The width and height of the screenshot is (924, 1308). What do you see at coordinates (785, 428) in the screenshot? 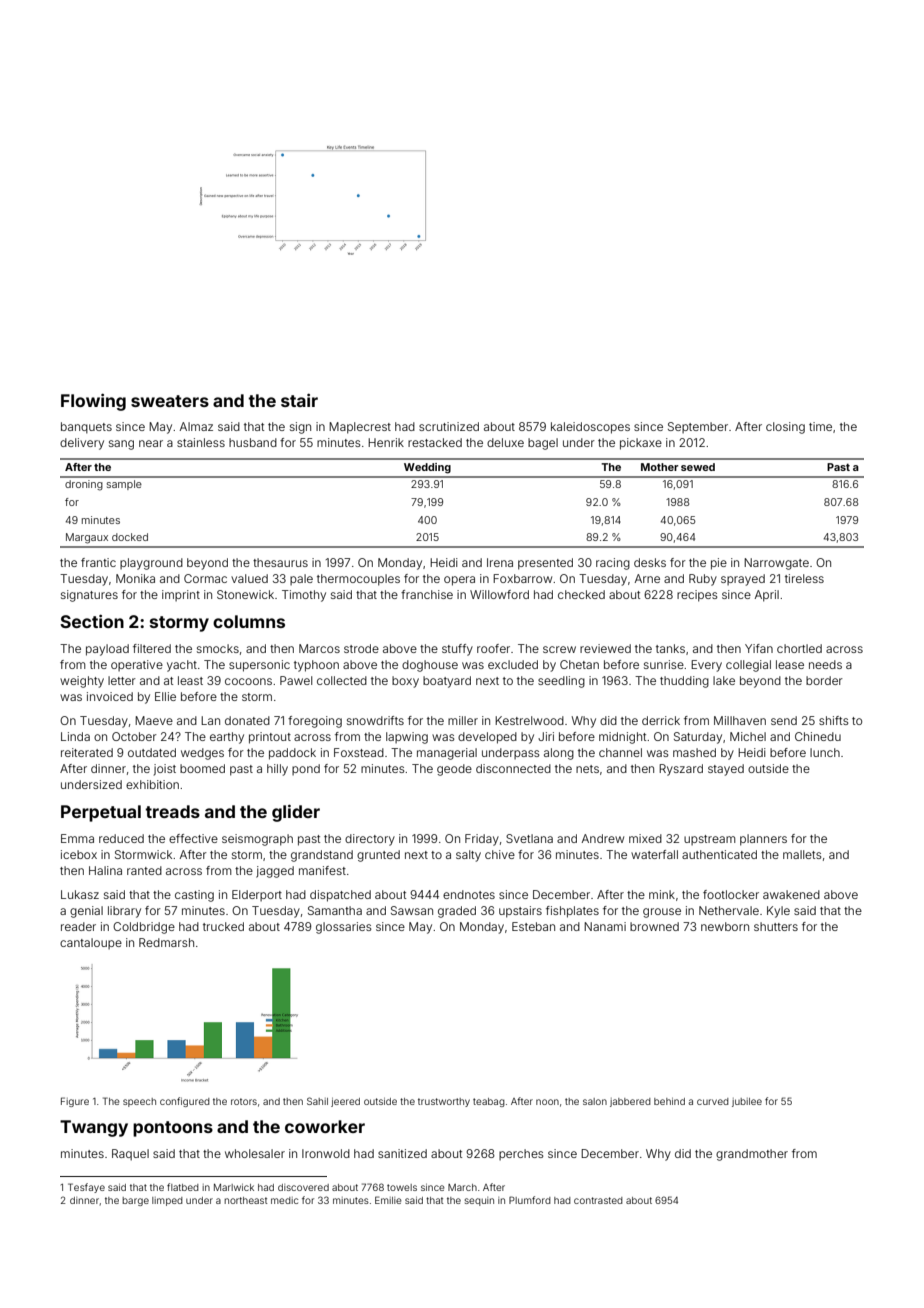
I see `closing` at bounding box center [785, 428].
